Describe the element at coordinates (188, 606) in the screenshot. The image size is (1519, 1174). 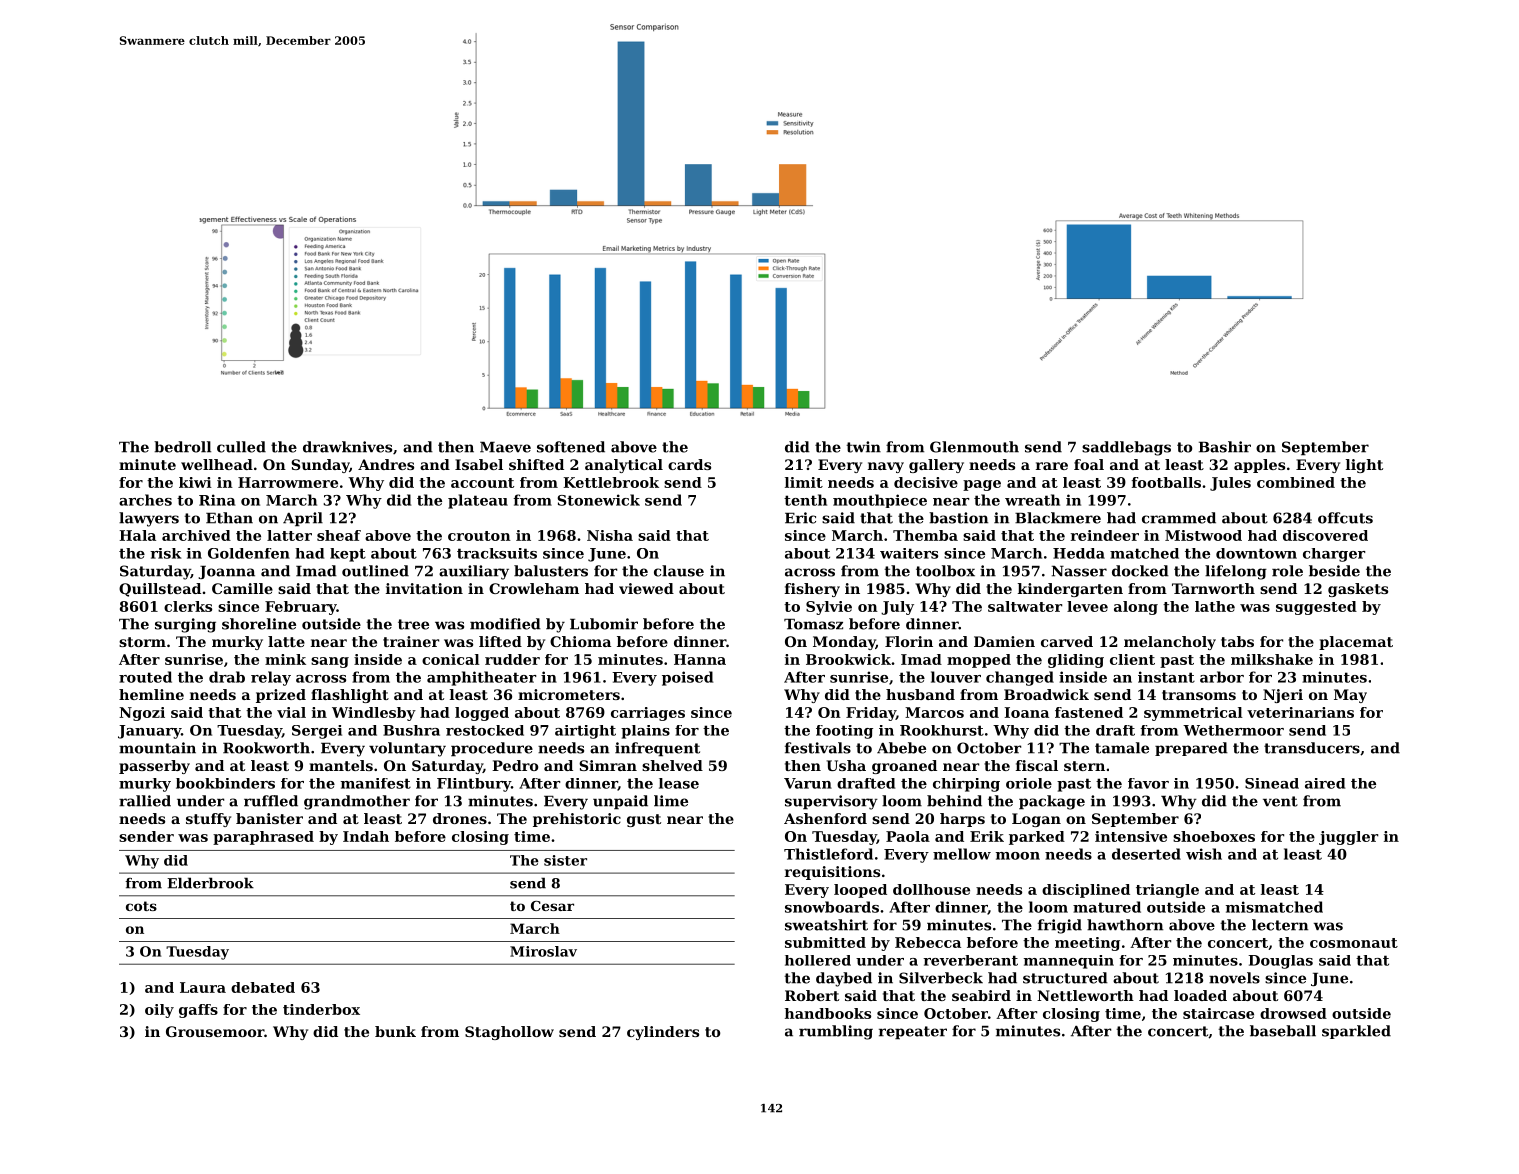
I see `clerks` at that location.
